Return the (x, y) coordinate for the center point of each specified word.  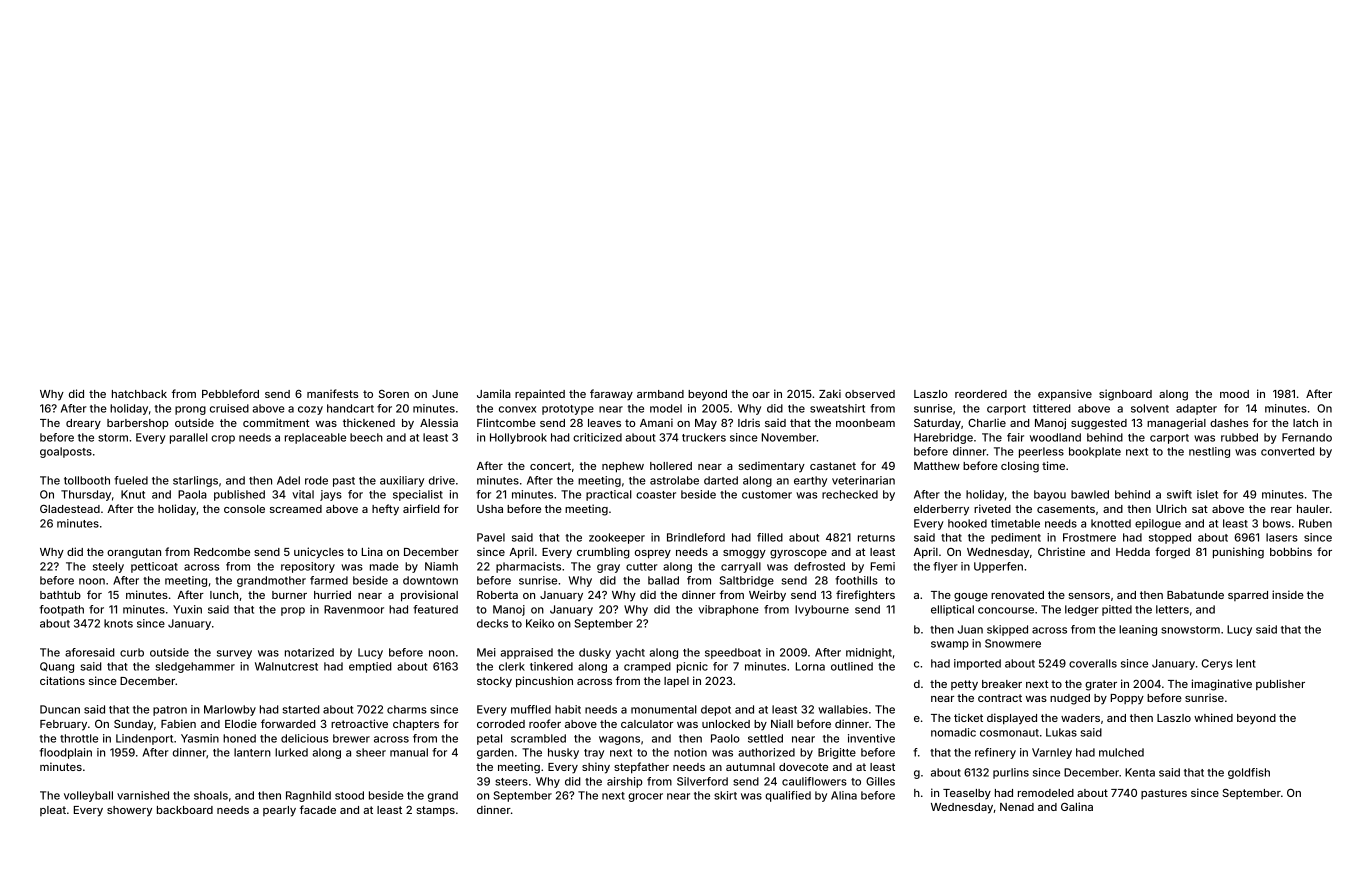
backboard (185, 810)
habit (568, 709)
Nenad (1017, 807)
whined (1213, 717)
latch (1305, 423)
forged (1172, 553)
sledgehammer (195, 667)
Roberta (497, 595)
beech (366, 437)
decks (492, 623)
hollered (671, 466)
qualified (788, 796)
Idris (749, 422)
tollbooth (87, 480)
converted (1288, 451)
